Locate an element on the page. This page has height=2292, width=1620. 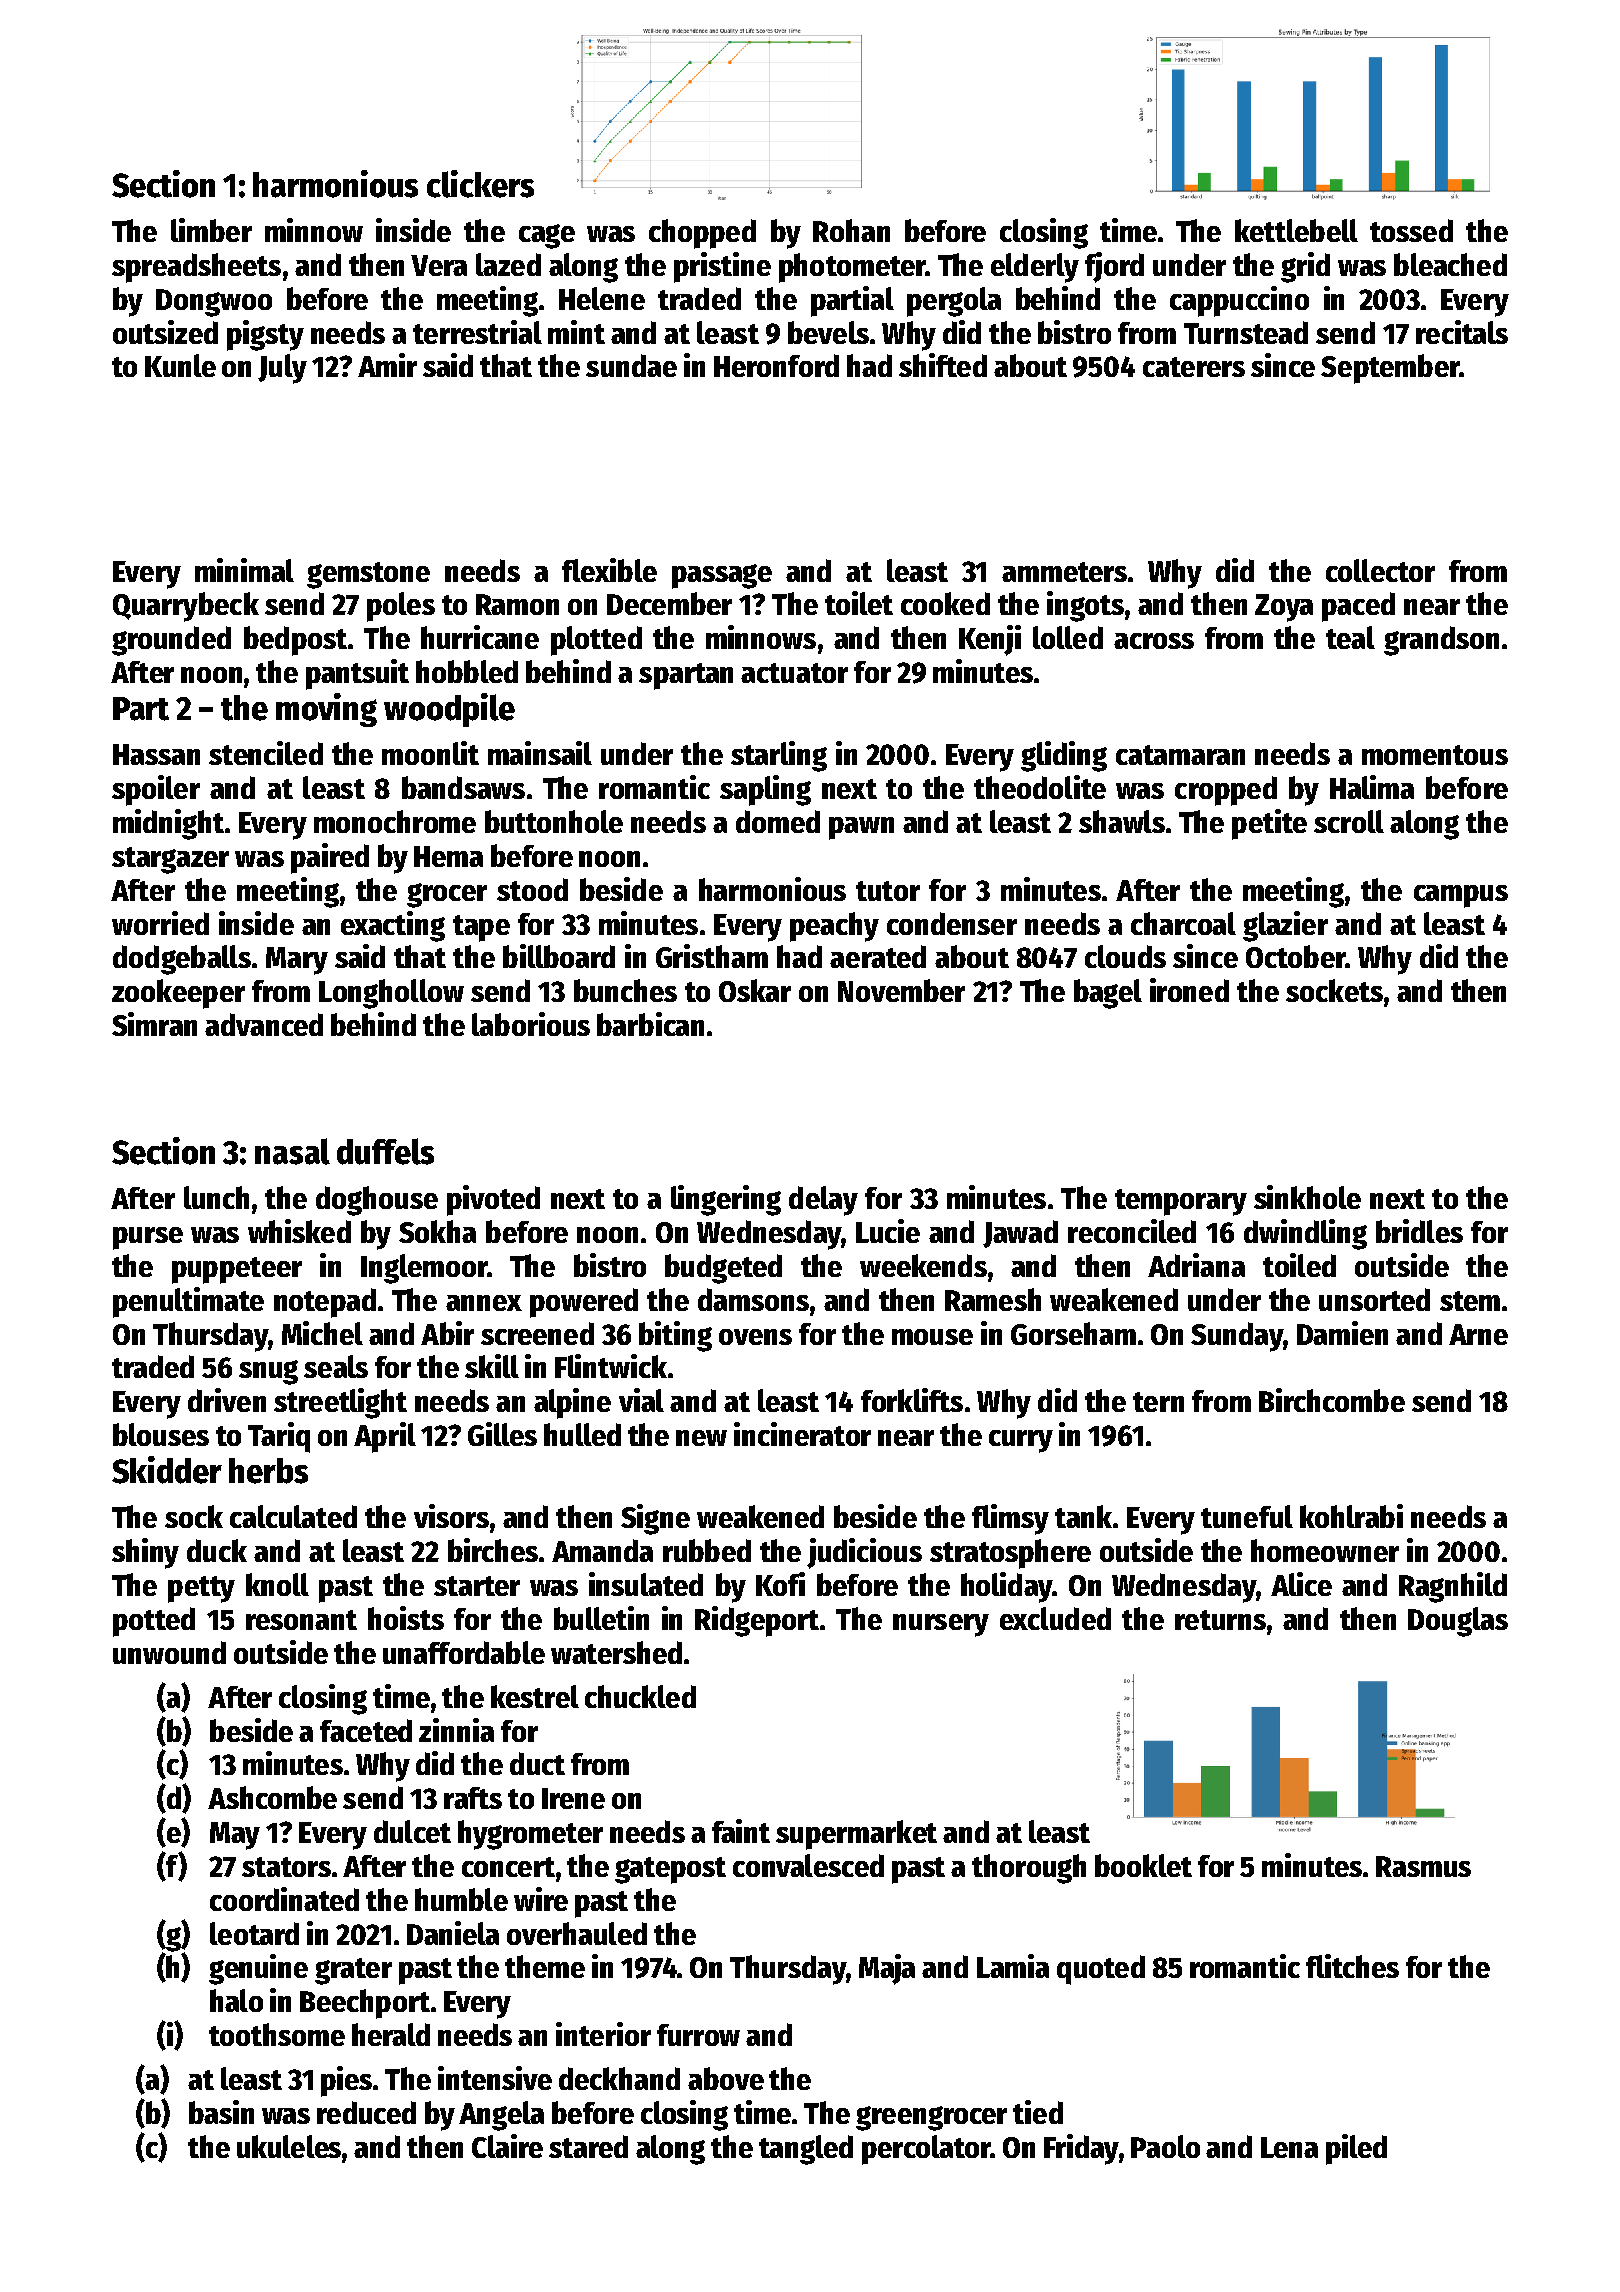
nasal is located at coordinates (292, 1151).
